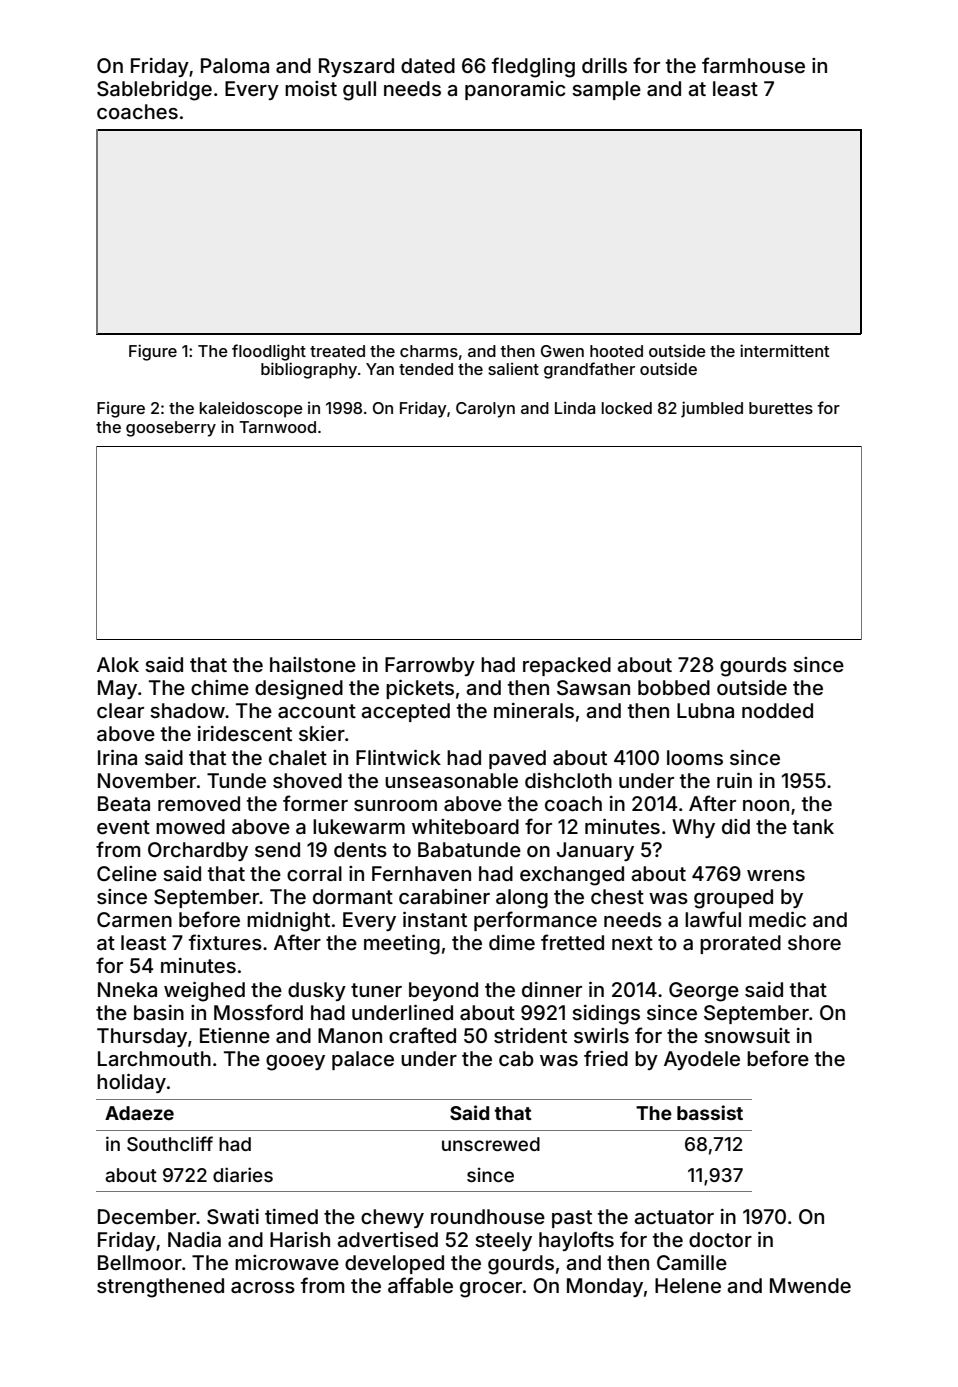 The height and width of the page is (1387, 958). What do you see at coordinates (428, 65) in the page?
I see `dated` at bounding box center [428, 65].
